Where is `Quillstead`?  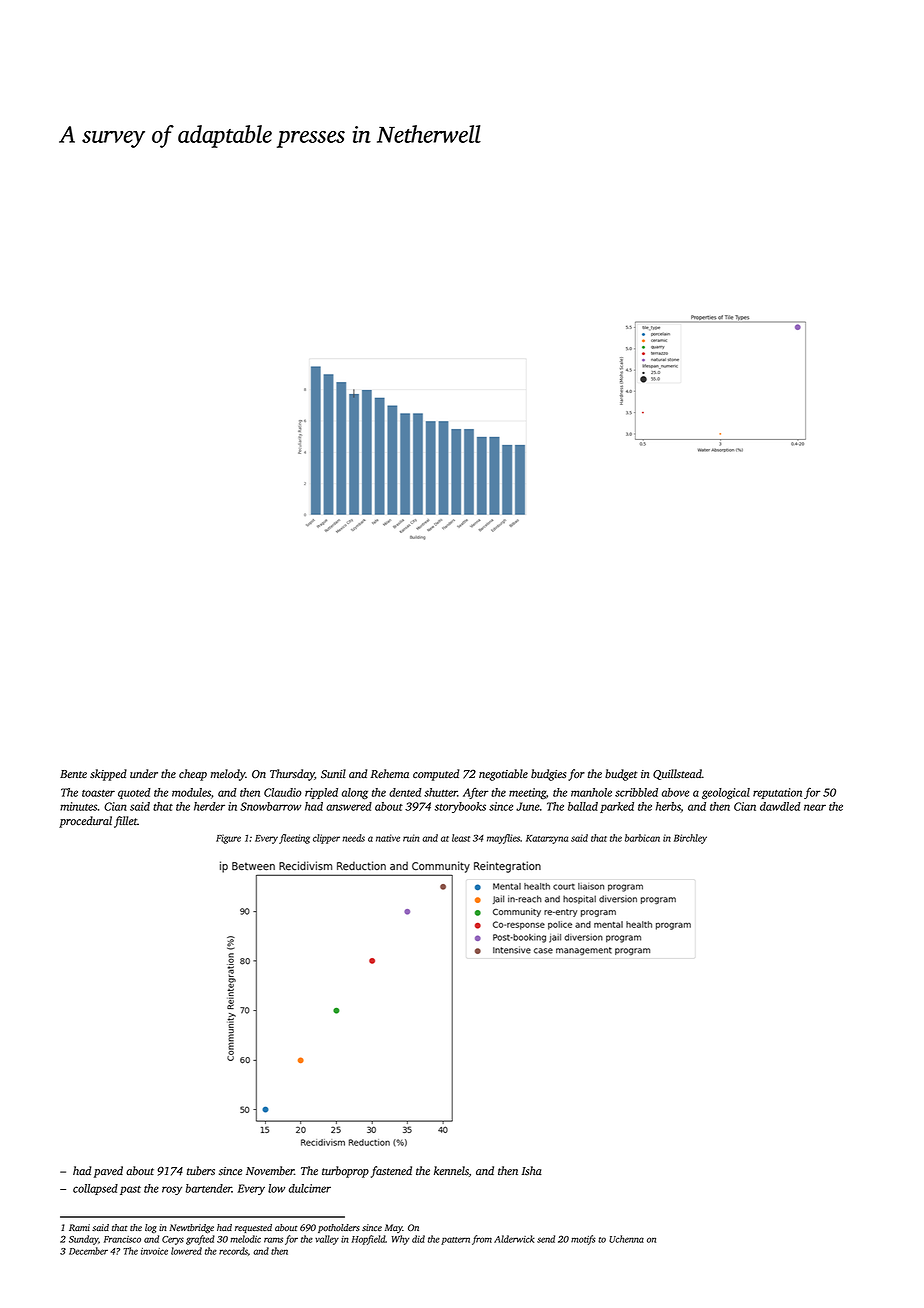 Quillstead is located at coordinates (677, 774).
